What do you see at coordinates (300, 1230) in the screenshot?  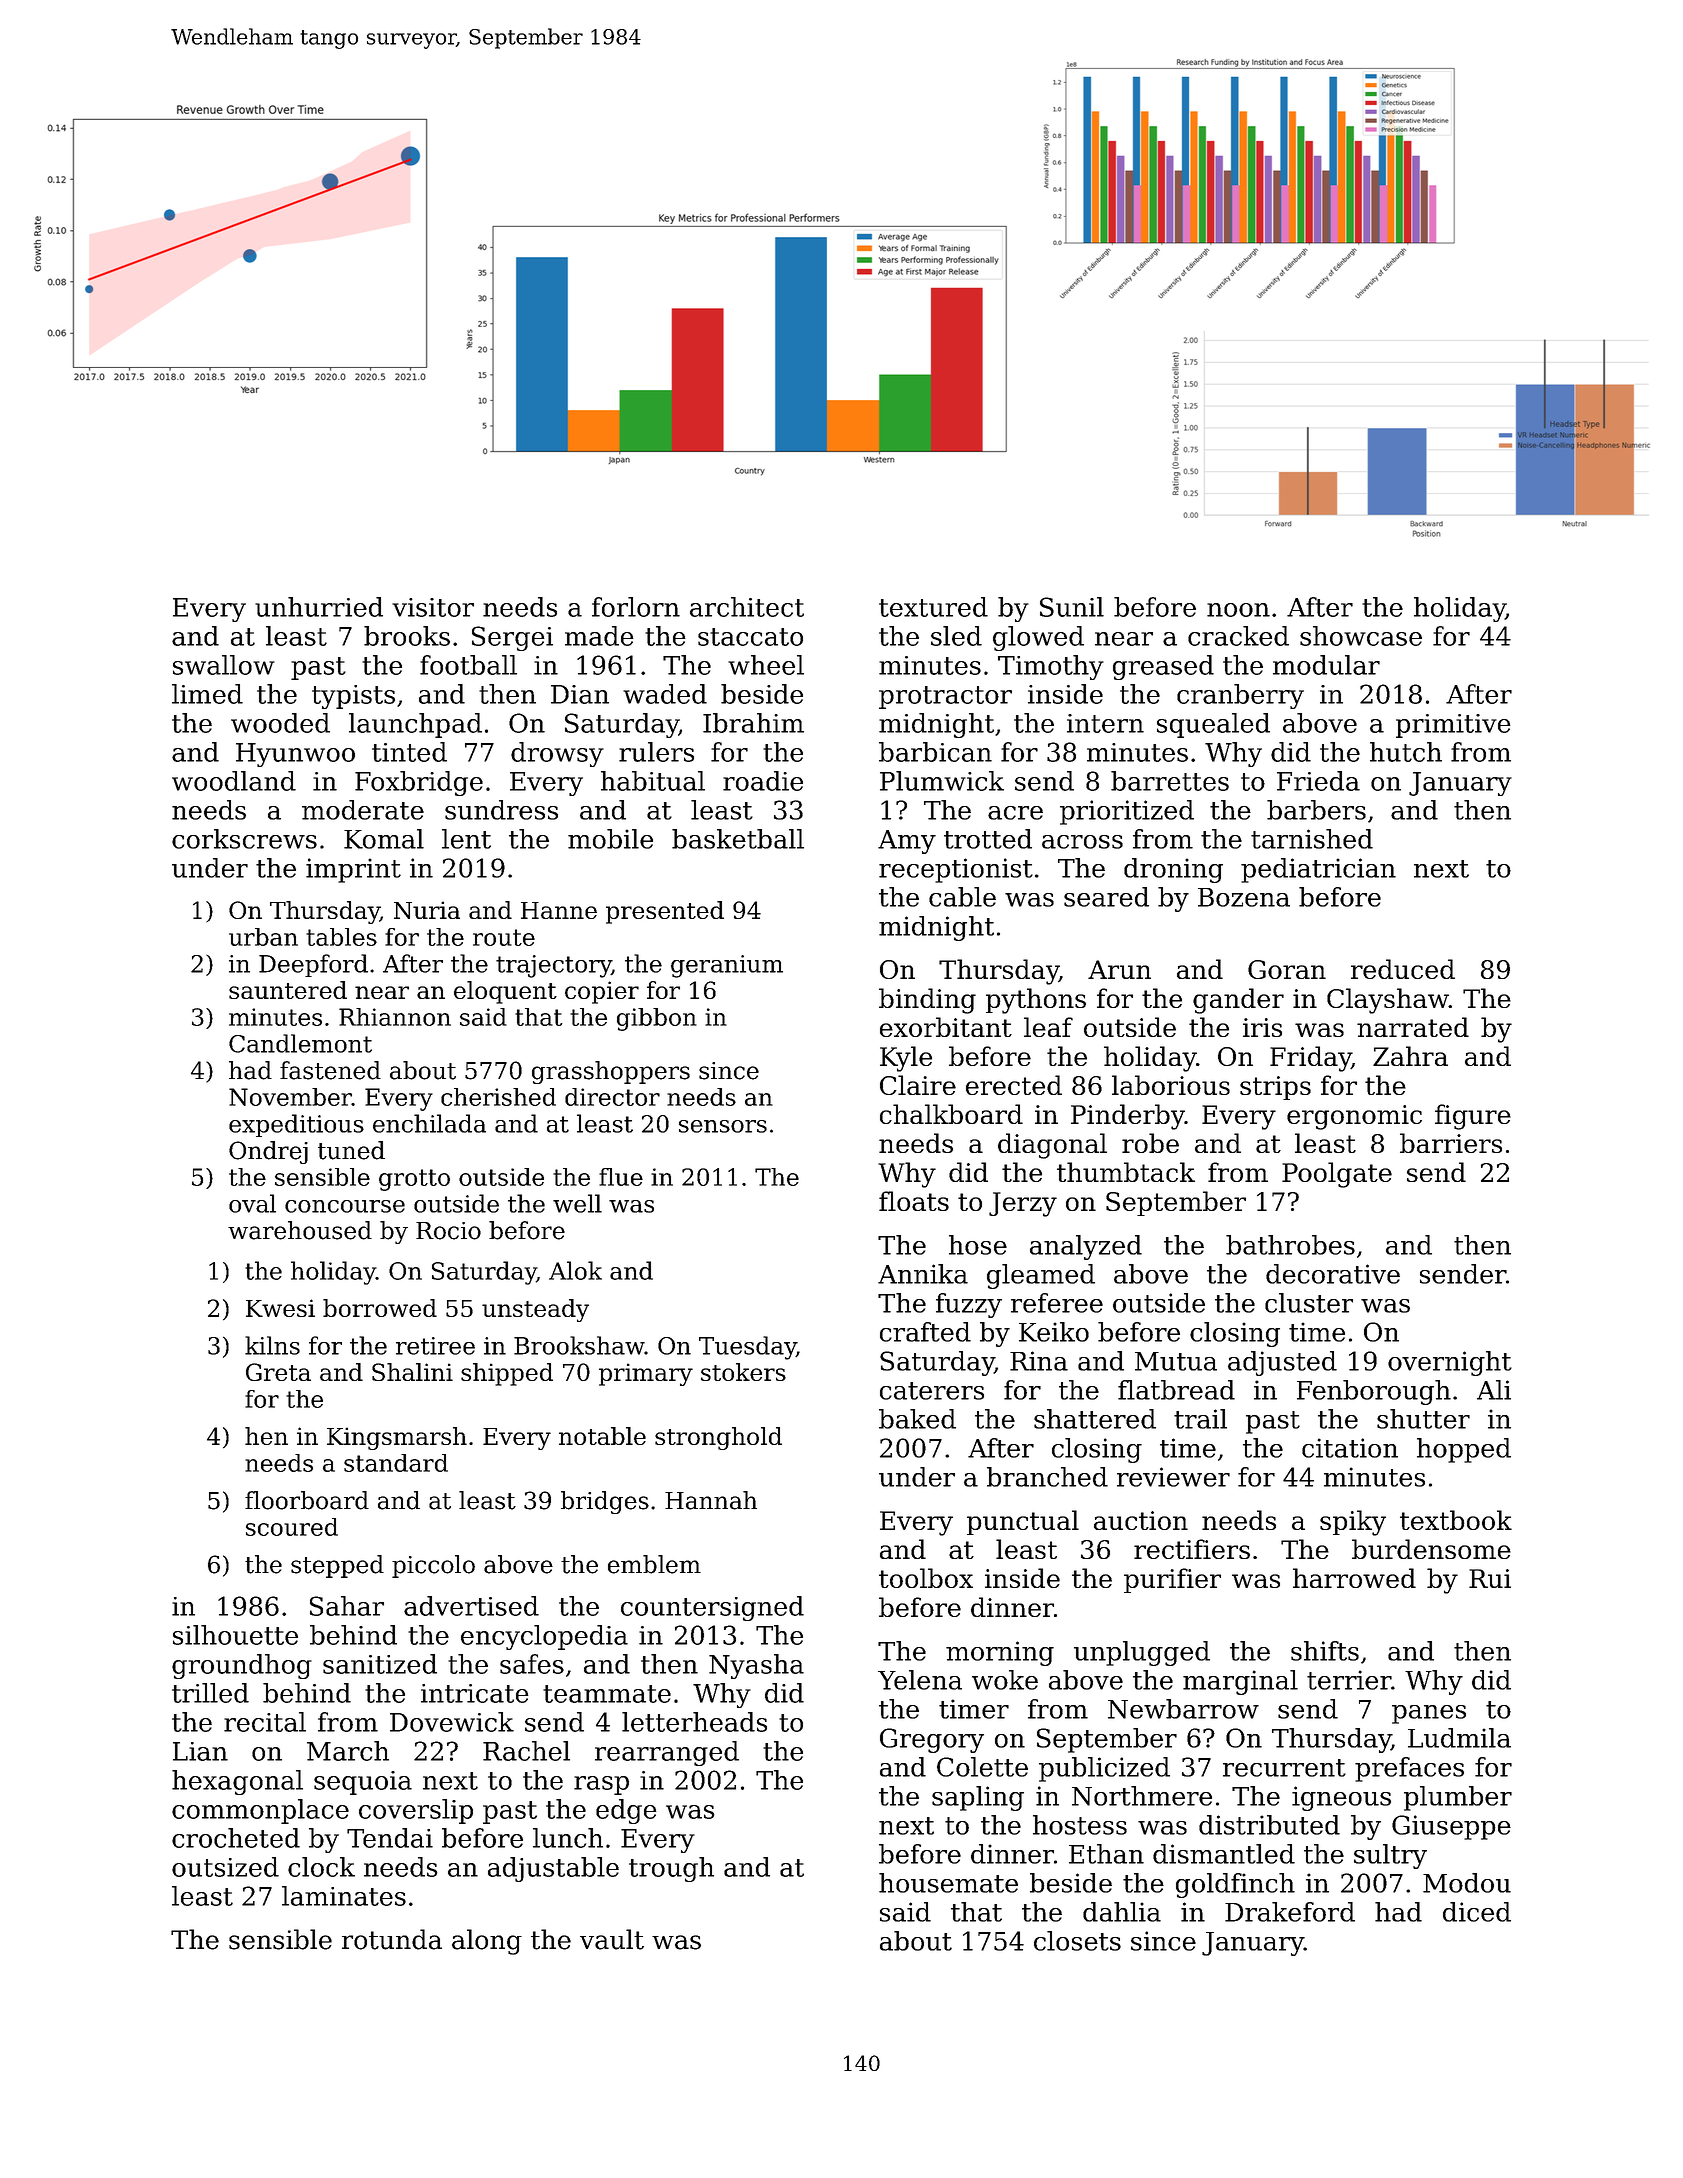 I see `warehoused` at bounding box center [300, 1230].
